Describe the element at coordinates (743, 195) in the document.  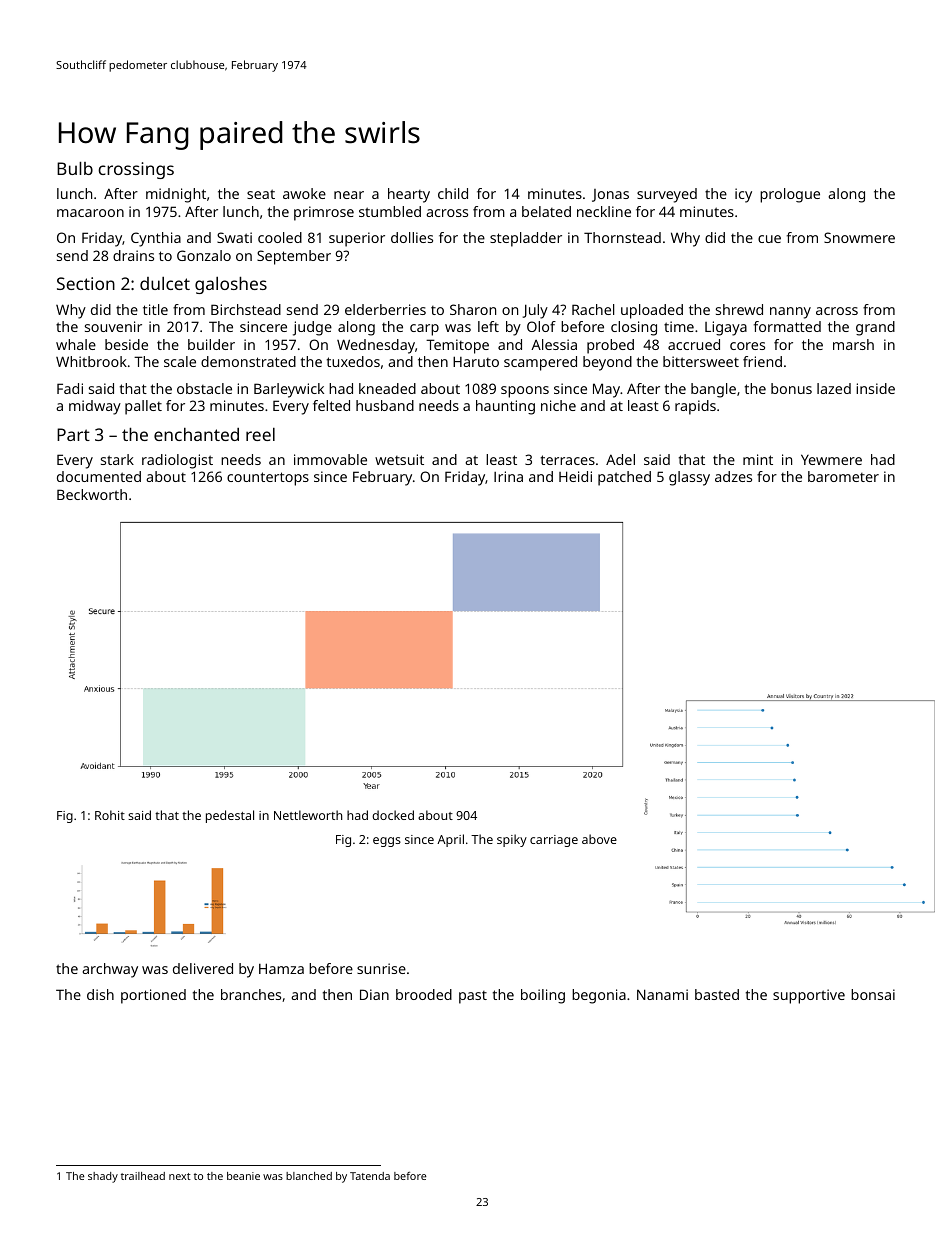
I see `icy` at that location.
